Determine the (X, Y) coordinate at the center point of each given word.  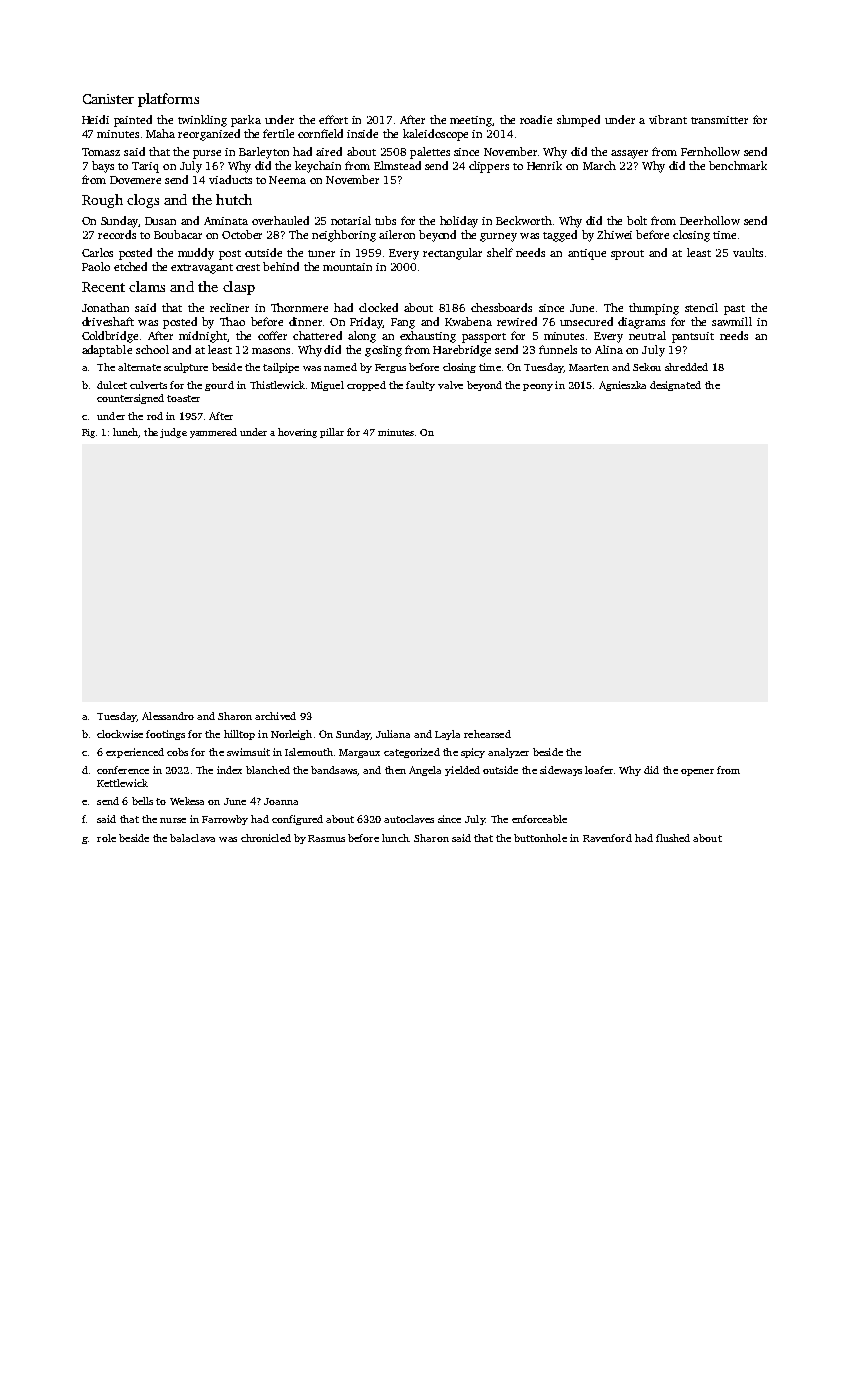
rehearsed (487, 734)
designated (675, 386)
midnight (203, 337)
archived (275, 716)
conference (123, 770)
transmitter (719, 120)
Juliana (393, 734)
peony (538, 387)
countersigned (130, 399)
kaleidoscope (435, 135)
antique (587, 254)
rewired (517, 321)
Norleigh (291, 735)
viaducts (230, 179)
